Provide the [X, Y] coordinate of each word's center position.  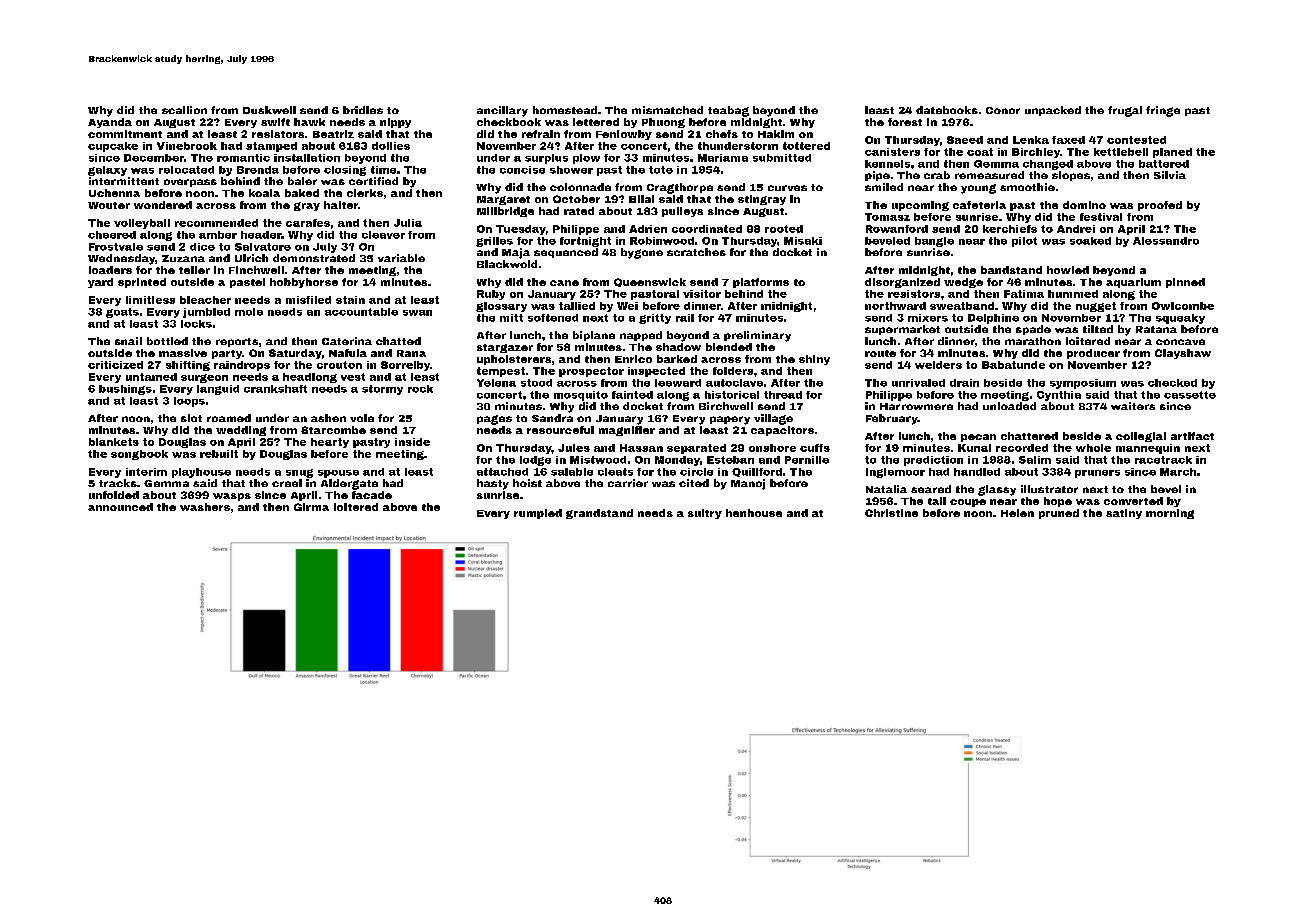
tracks [118, 483]
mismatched [667, 110]
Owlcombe [1183, 306]
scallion [184, 110]
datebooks [947, 110]
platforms [761, 283]
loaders [110, 270]
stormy [382, 390]
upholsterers [514, 360]
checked [1172, 383]
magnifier [627, 431]
